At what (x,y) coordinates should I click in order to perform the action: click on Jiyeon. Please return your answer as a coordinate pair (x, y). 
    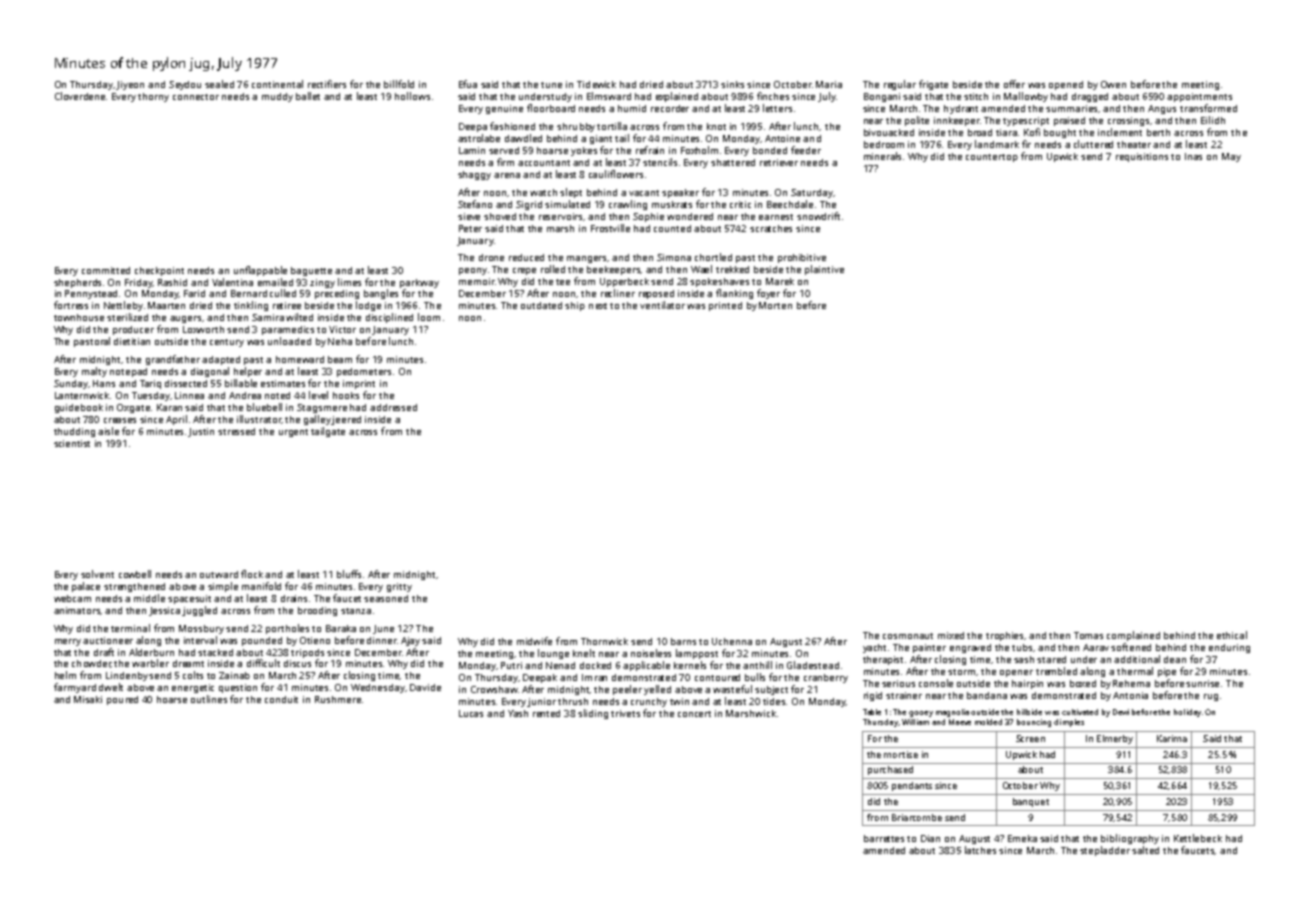
    Looking at the image, I should click on (130, 85).
